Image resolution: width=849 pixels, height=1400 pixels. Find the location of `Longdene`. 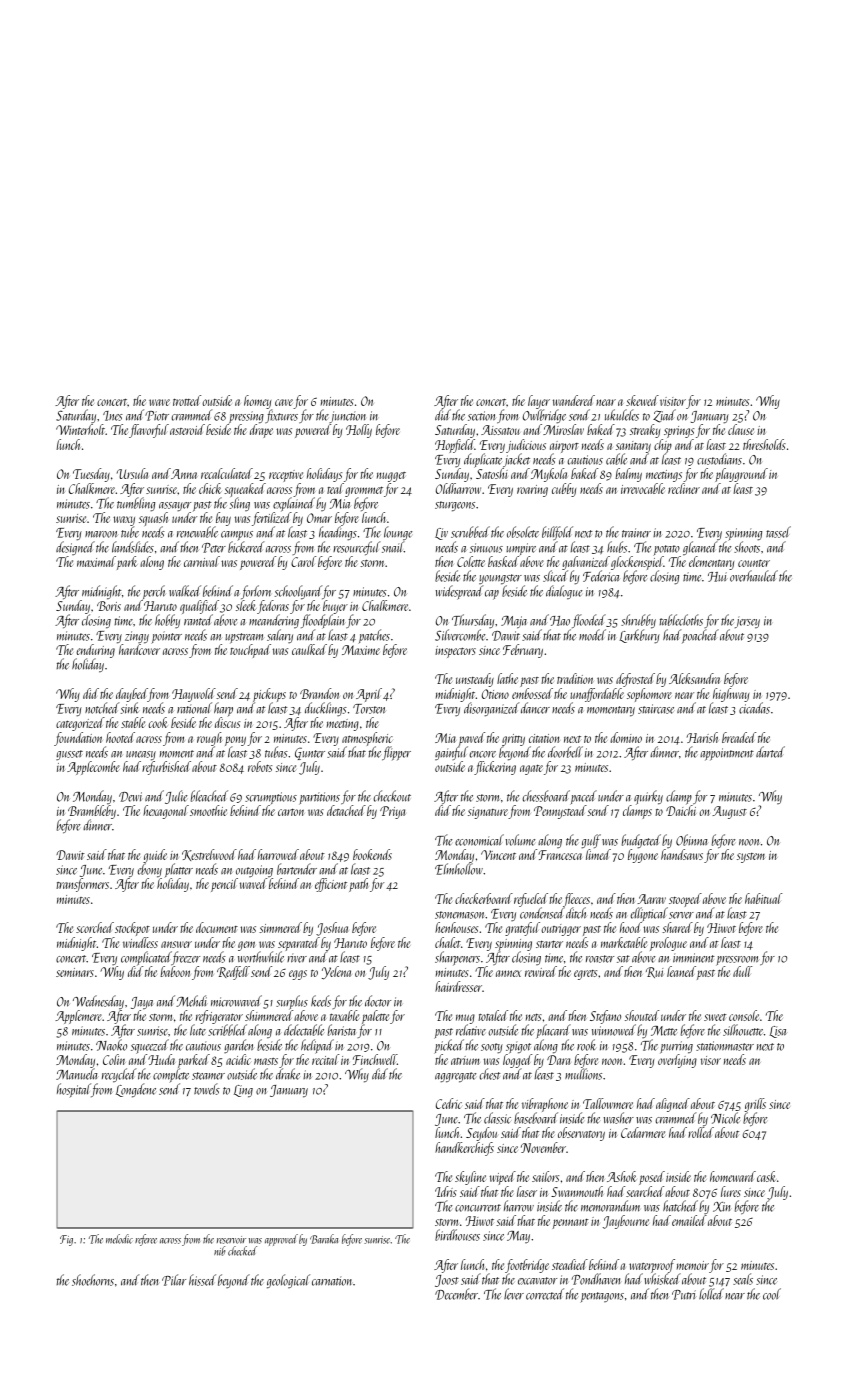

Longdene is located at coordinates (136, 1090).
